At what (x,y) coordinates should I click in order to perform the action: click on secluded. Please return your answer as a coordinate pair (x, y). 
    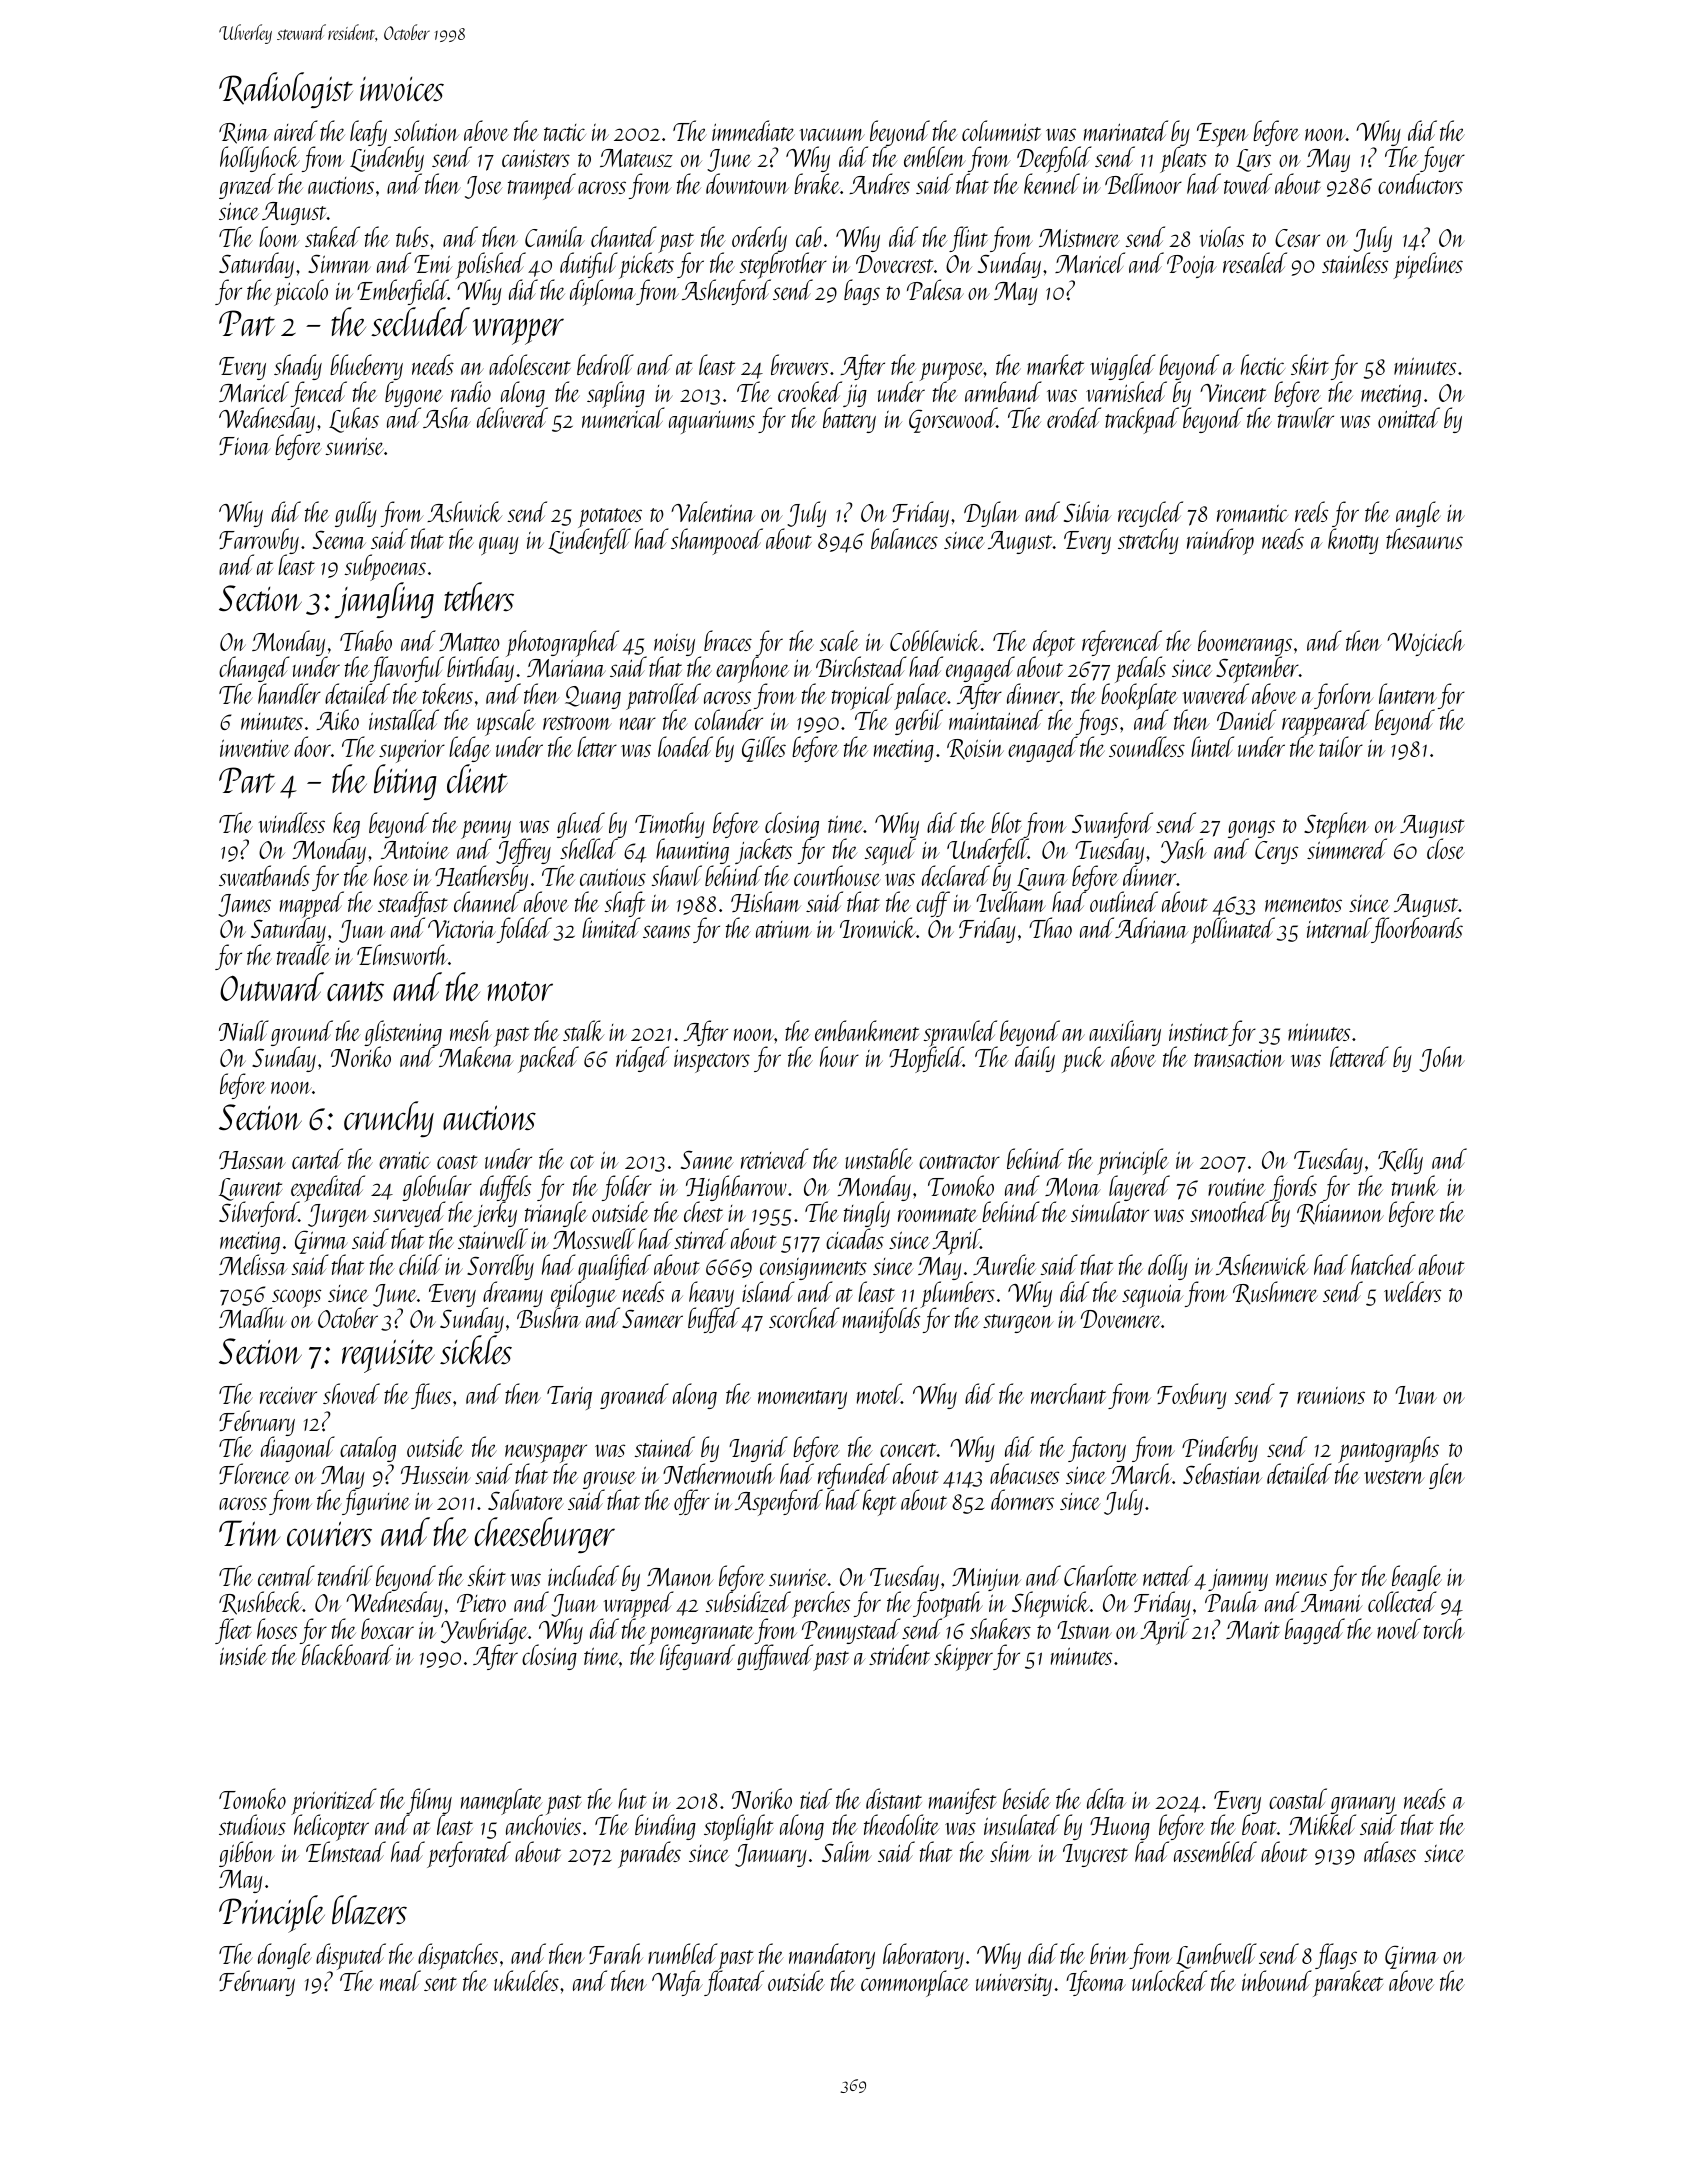
    Looking at the image, I should click on (420, 321).
